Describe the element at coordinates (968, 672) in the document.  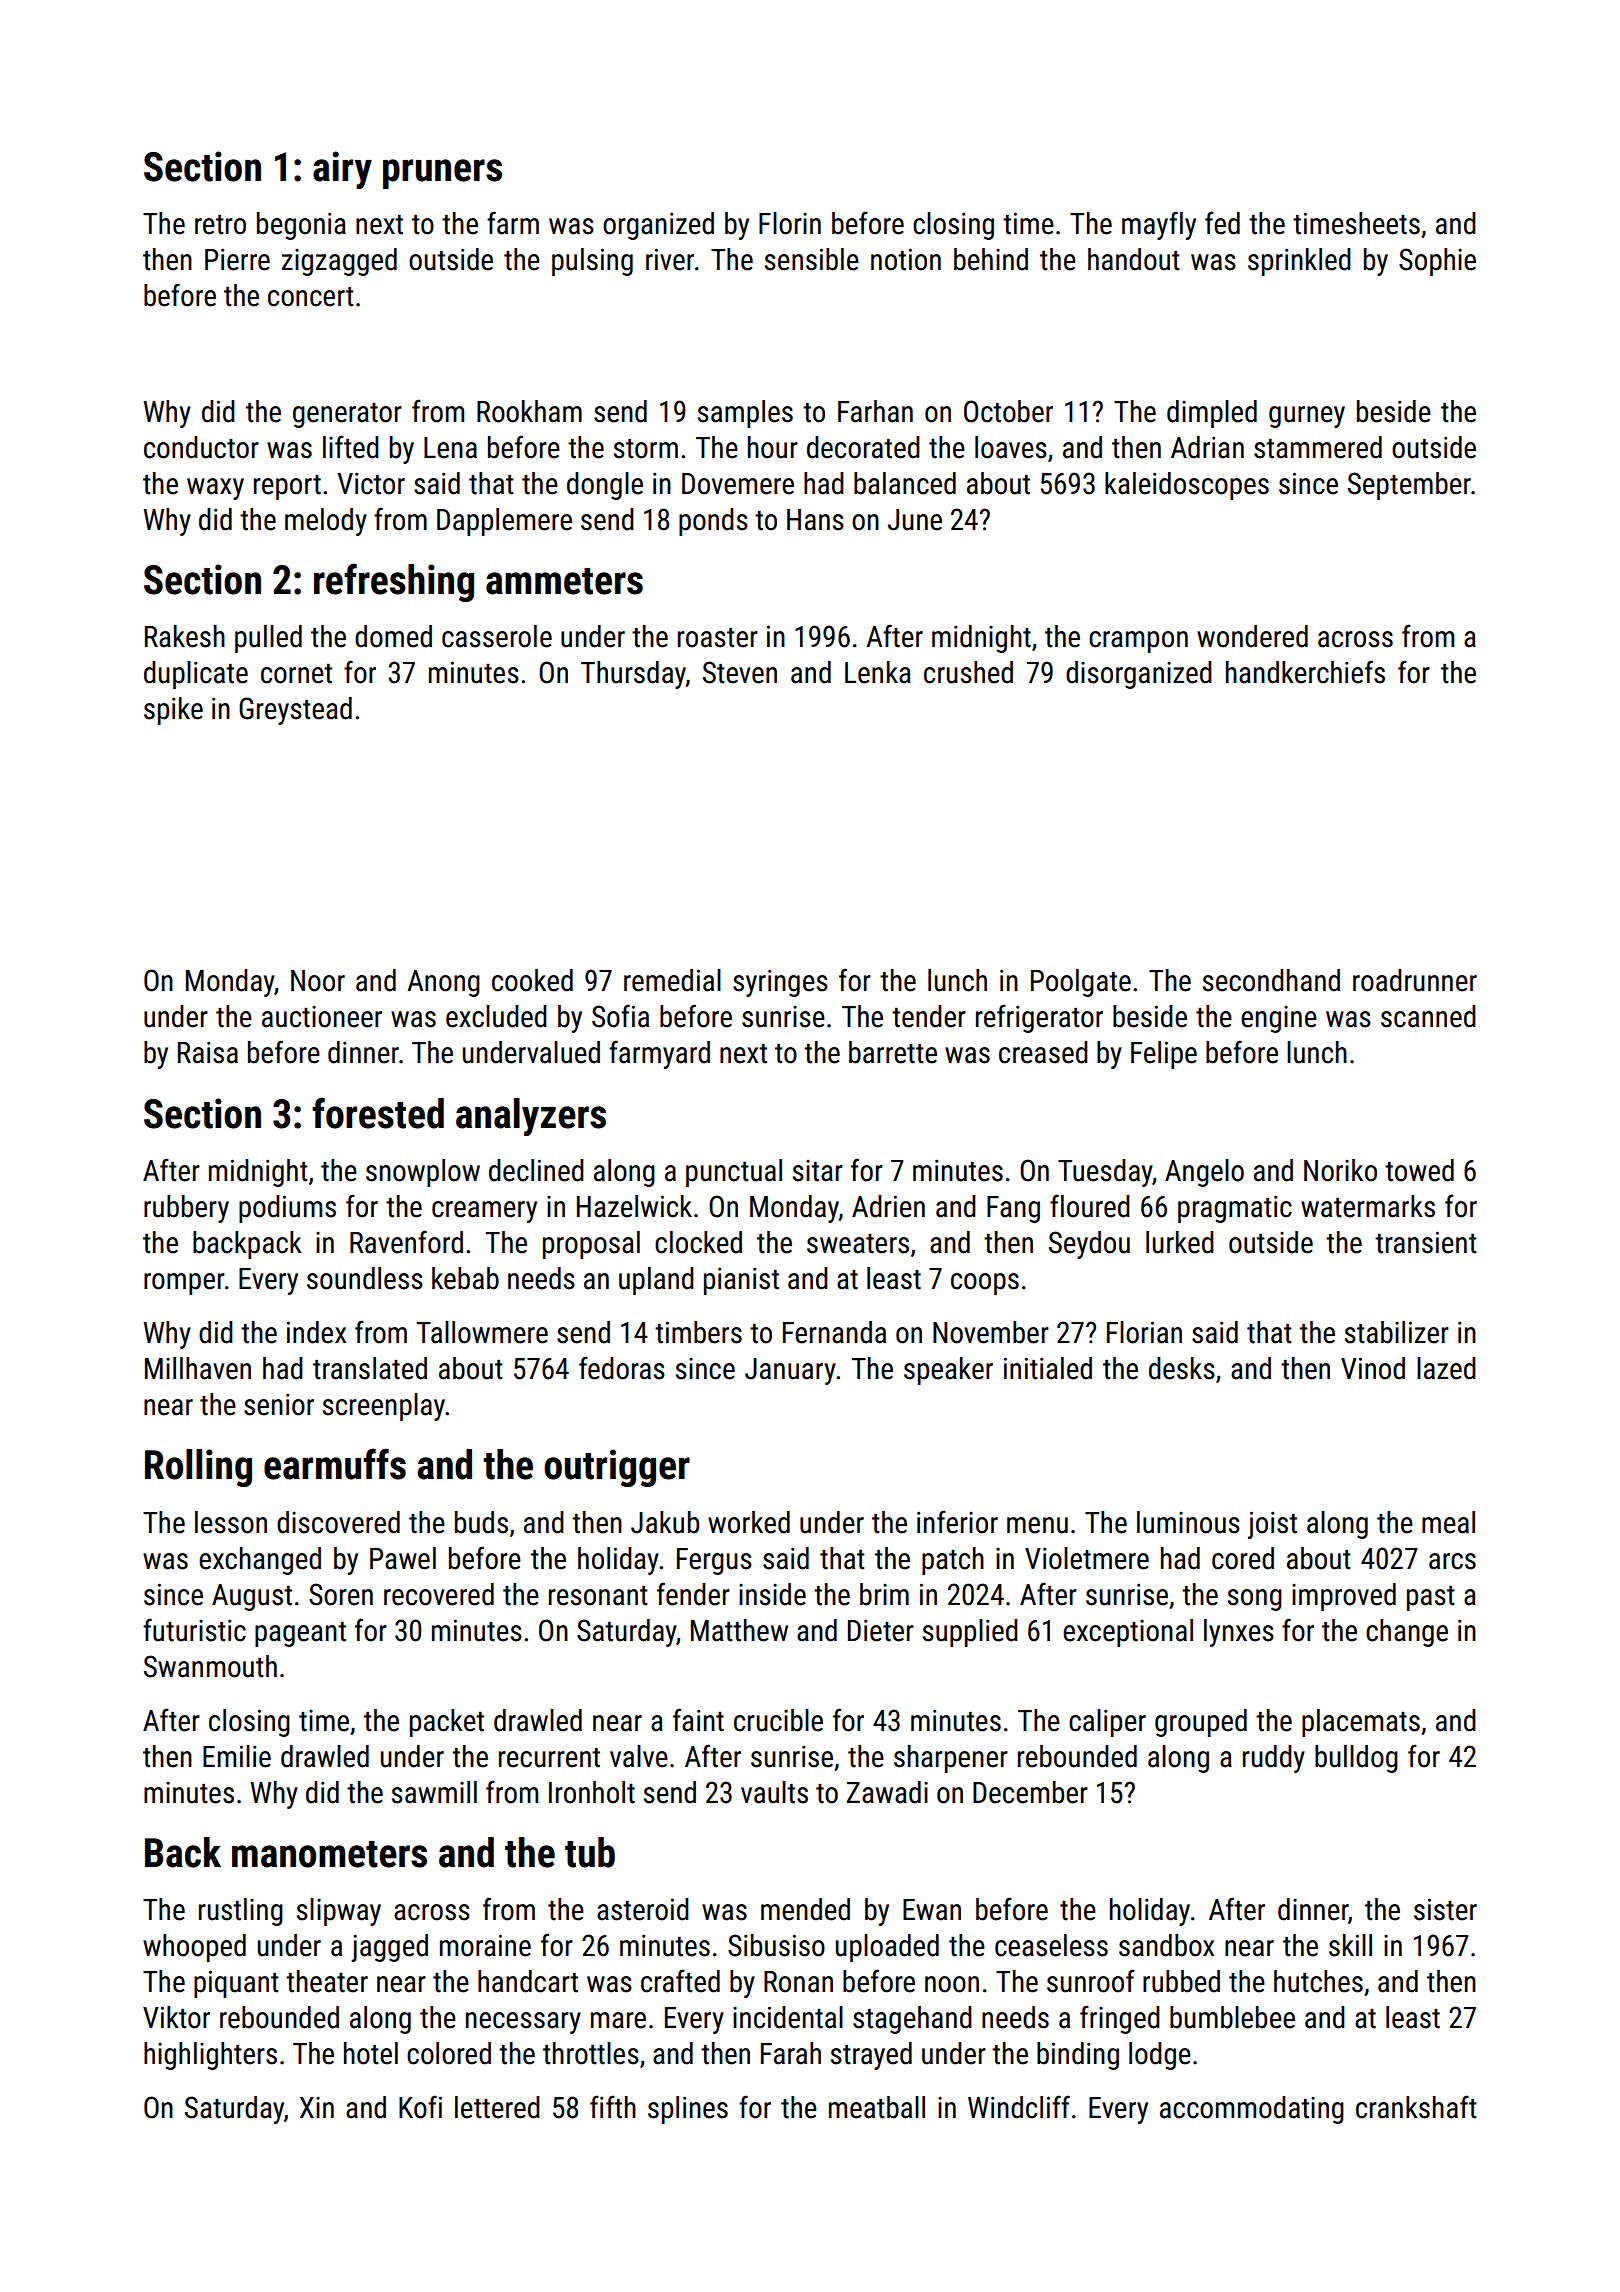
I see `crushed` at that location.
